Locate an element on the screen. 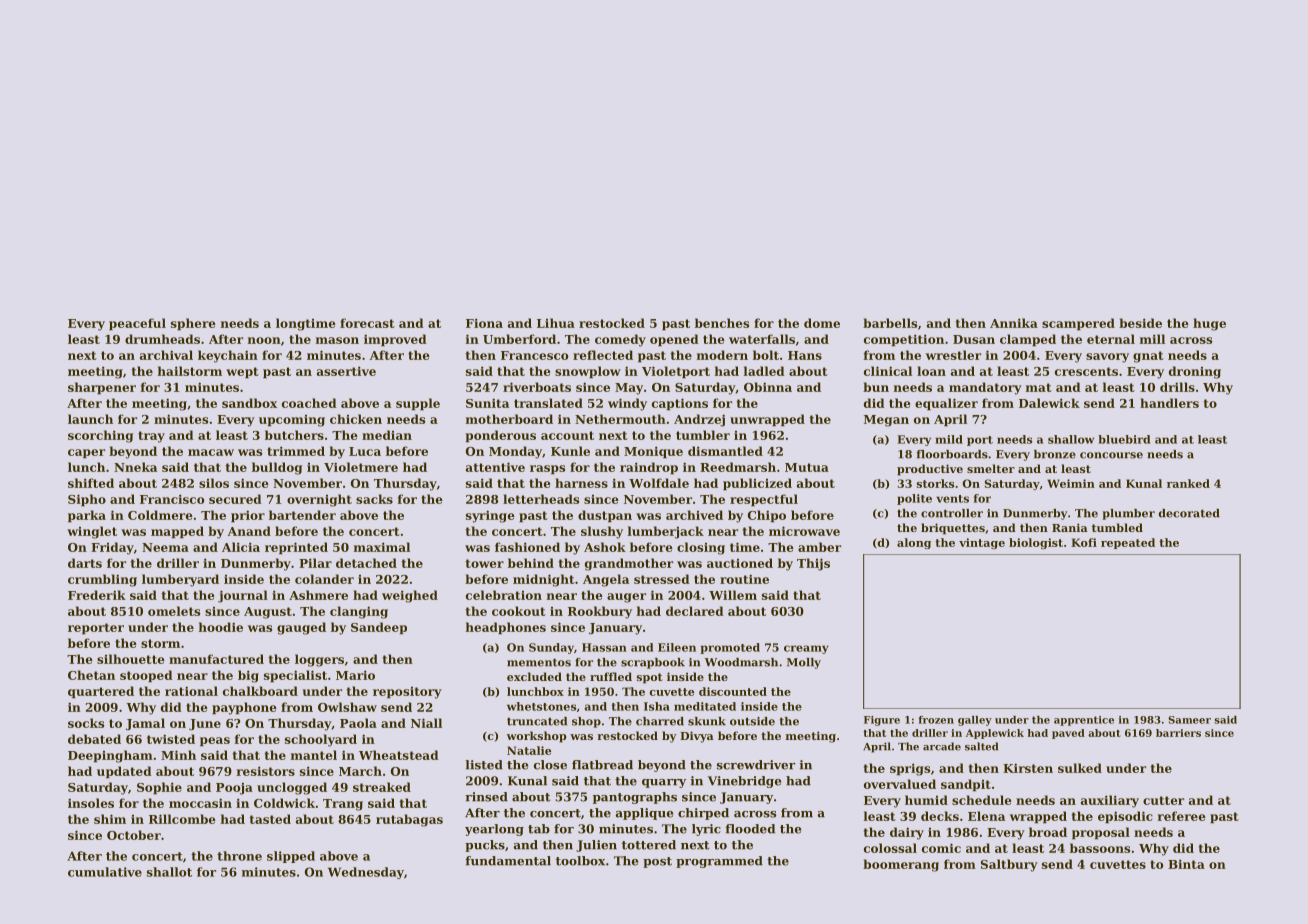 Image resolution: width=1308 pixels, height=924 pixels. windy is located at coordinates (627, 404).
